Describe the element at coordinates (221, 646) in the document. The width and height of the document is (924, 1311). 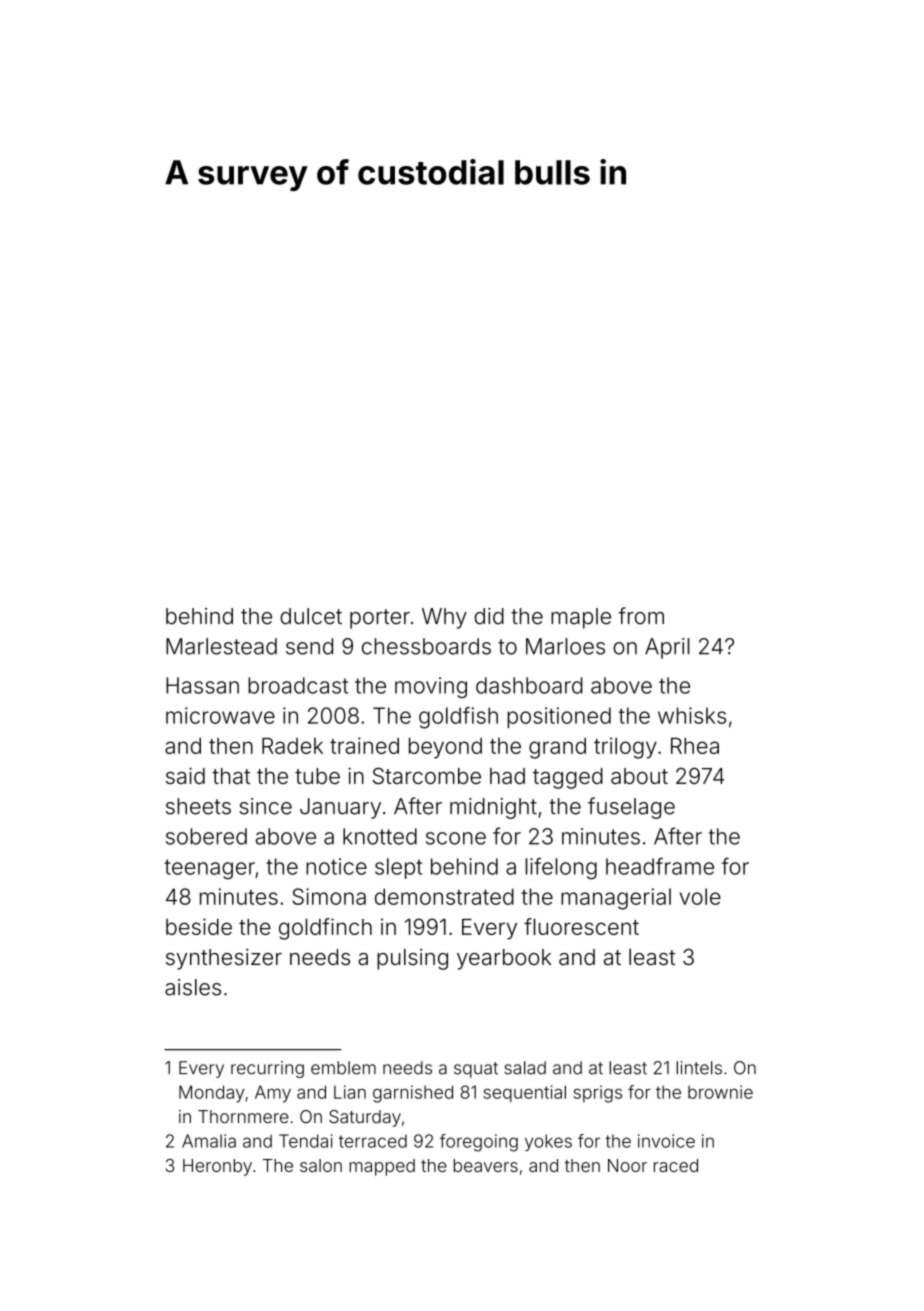
I see `Marlestead` at that location.
